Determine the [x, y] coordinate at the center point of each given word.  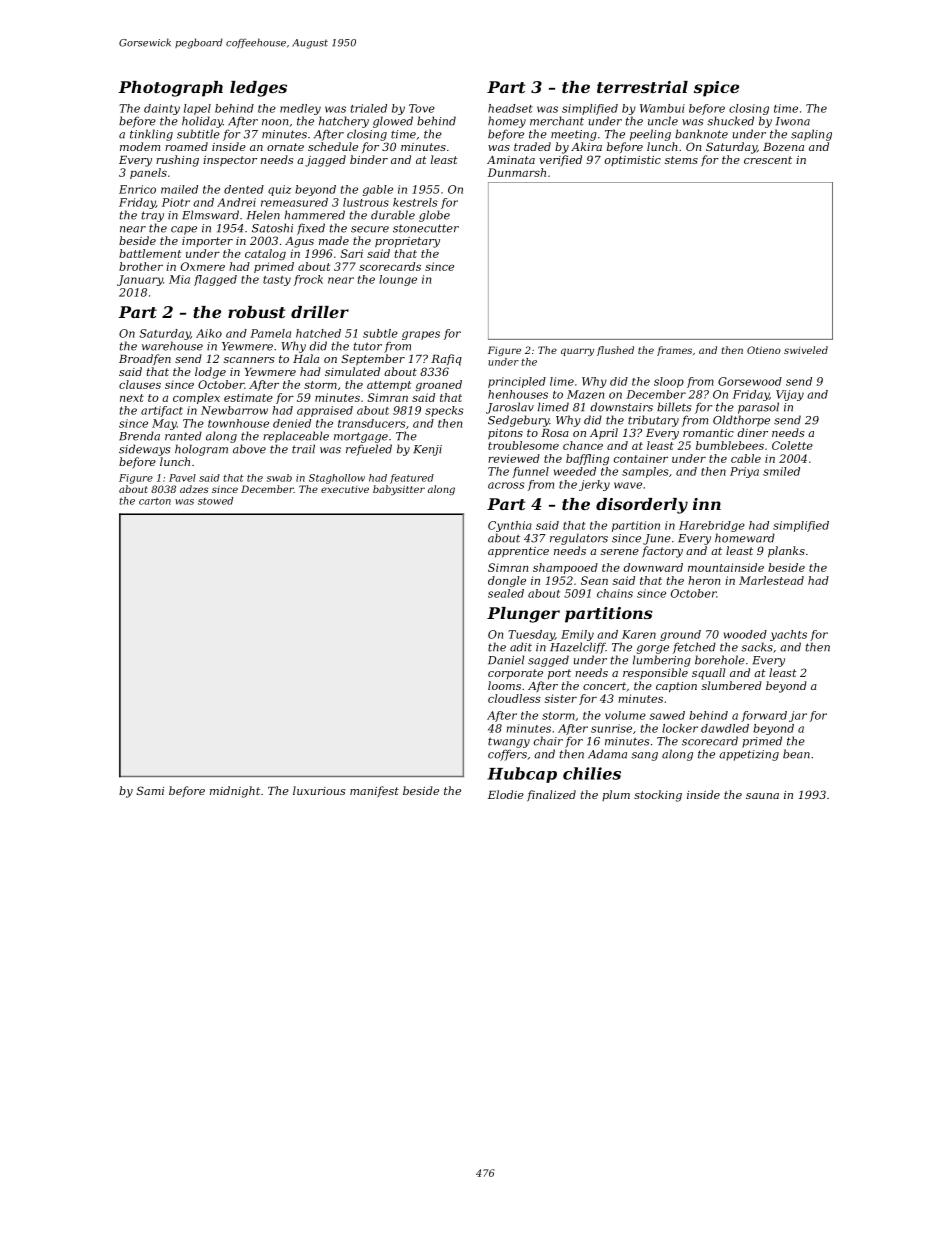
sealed [506, 593]
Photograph [170, 89]
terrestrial [642, 87]
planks [786, 552]
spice [716, 89]
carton [155, 501]
